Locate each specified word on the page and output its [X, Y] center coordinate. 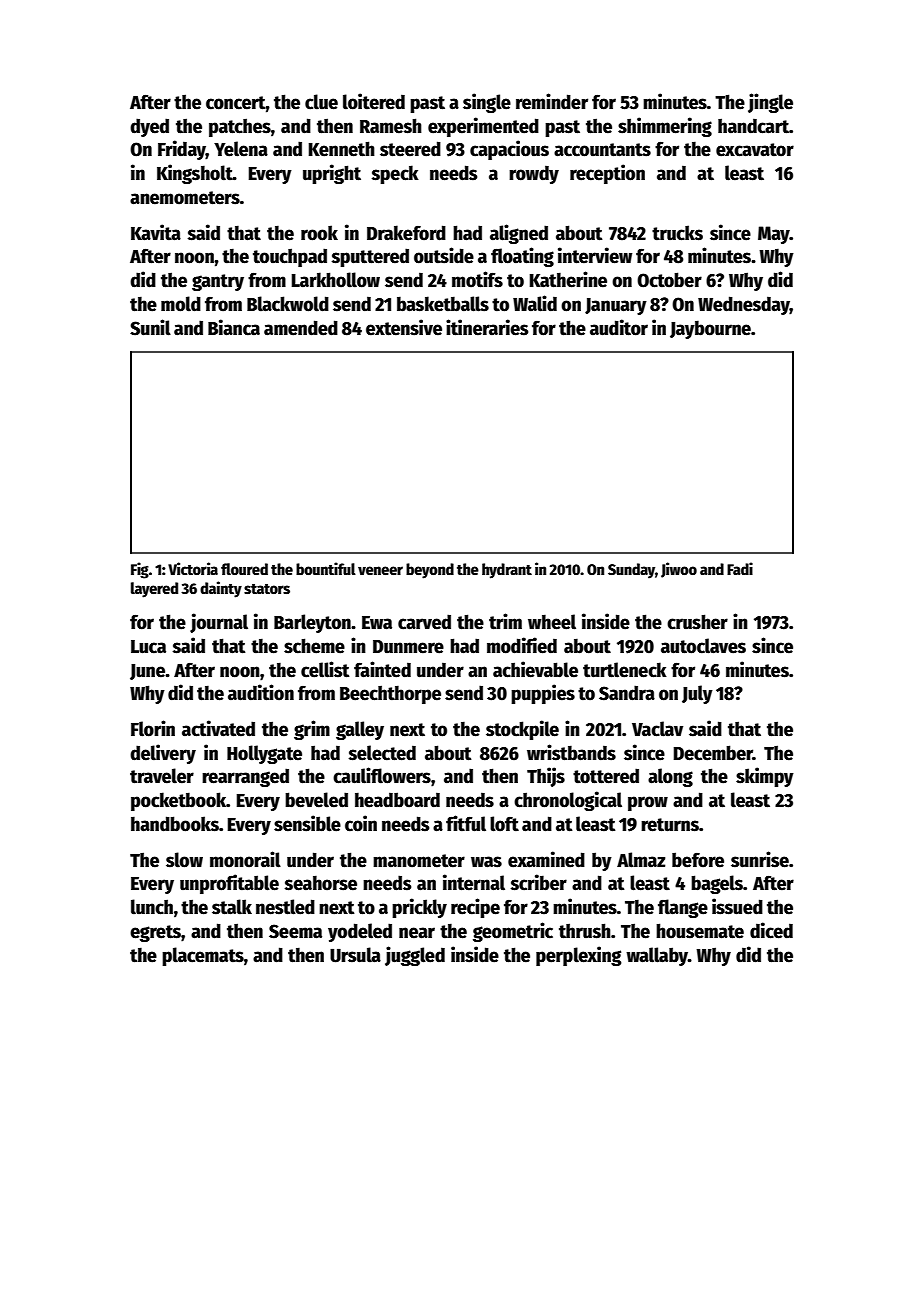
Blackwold [288, 304]
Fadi [740, 568]
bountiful [326, 568]
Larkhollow [336, 280]
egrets [155, 933]
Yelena [241, 149]
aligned [519, 234]
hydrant [507, 571]
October [669, 280]
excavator [755, 150]
